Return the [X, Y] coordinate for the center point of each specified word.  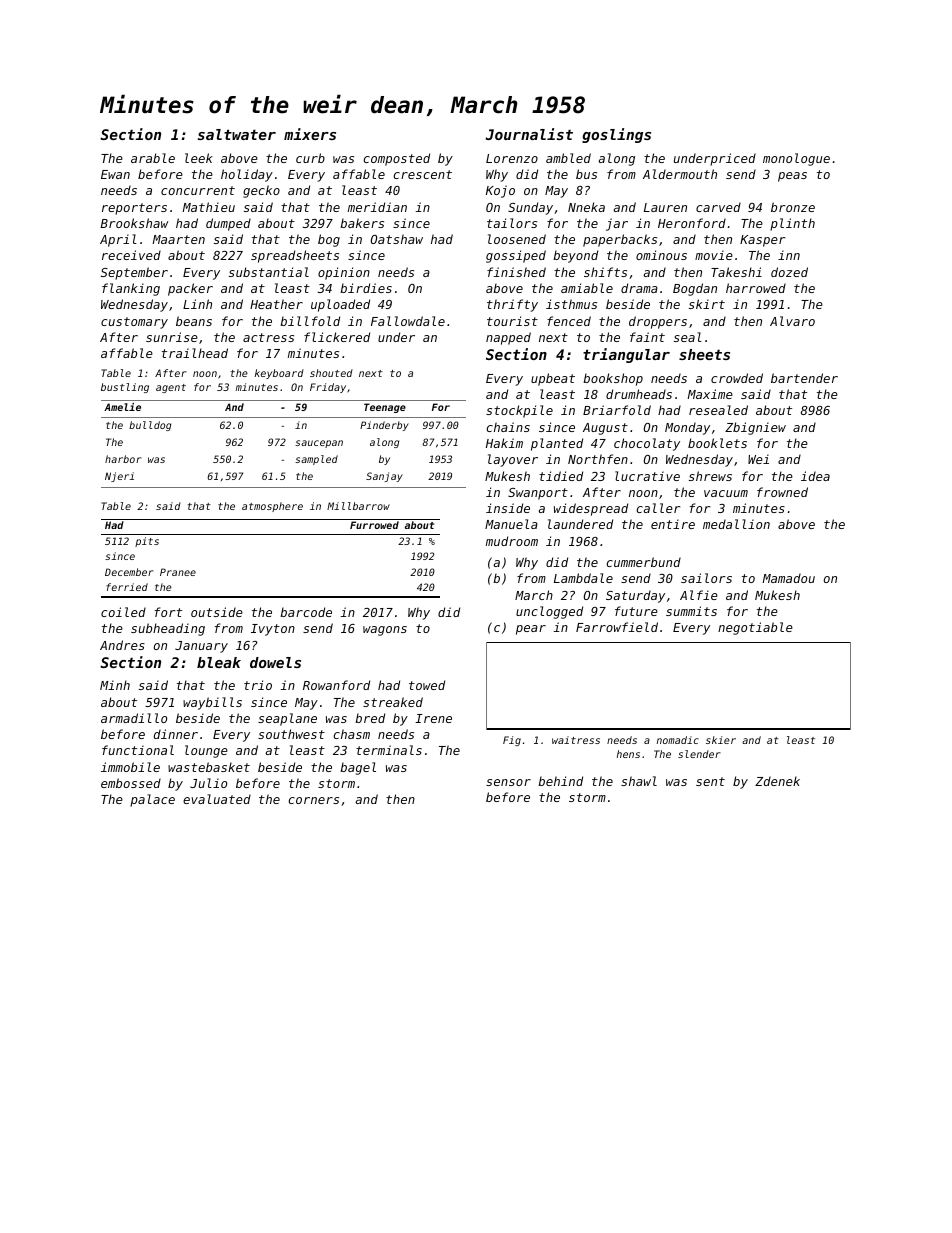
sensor [508, 782]
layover [513, 460]
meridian [377, 207]
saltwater [237, 134]
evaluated [217, 799]
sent [710, 781]
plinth [792, 224]
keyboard [279, 374]
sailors [706, 578]
